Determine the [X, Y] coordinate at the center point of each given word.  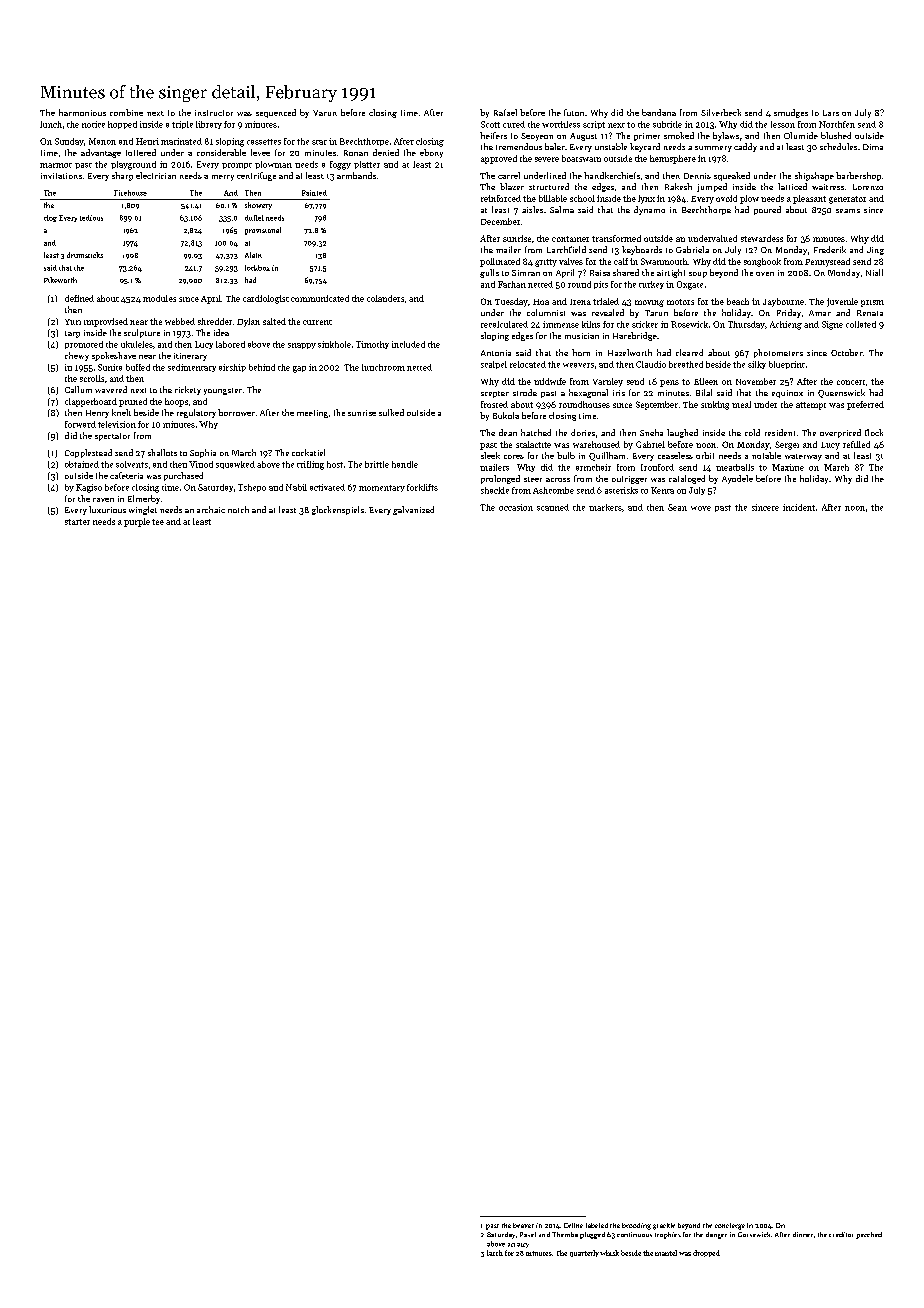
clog [50, 218]
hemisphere [673, 159]
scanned [553, 507]
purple [137, 522]
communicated [320, 298]
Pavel [528, 1234]
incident [799, 507]
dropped [706, 1253]
